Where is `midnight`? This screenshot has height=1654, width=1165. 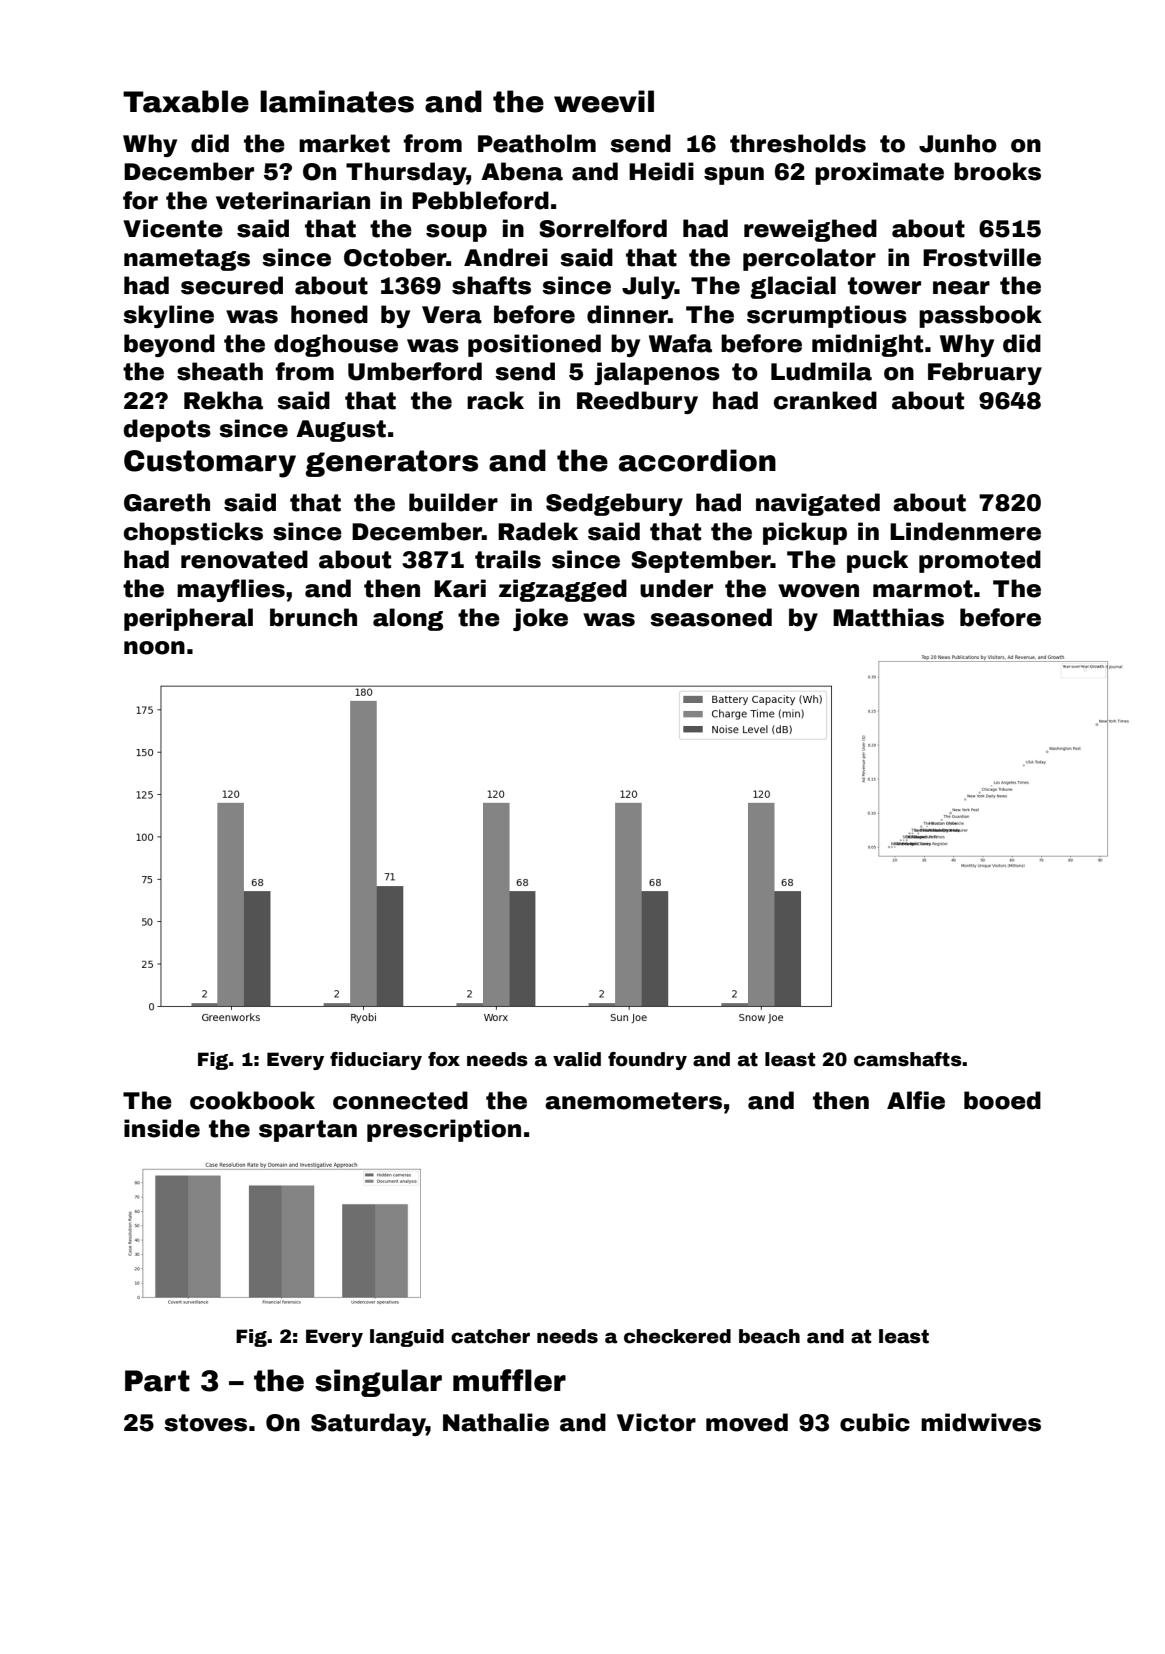
midnight is located at coordinates (867, 345).
